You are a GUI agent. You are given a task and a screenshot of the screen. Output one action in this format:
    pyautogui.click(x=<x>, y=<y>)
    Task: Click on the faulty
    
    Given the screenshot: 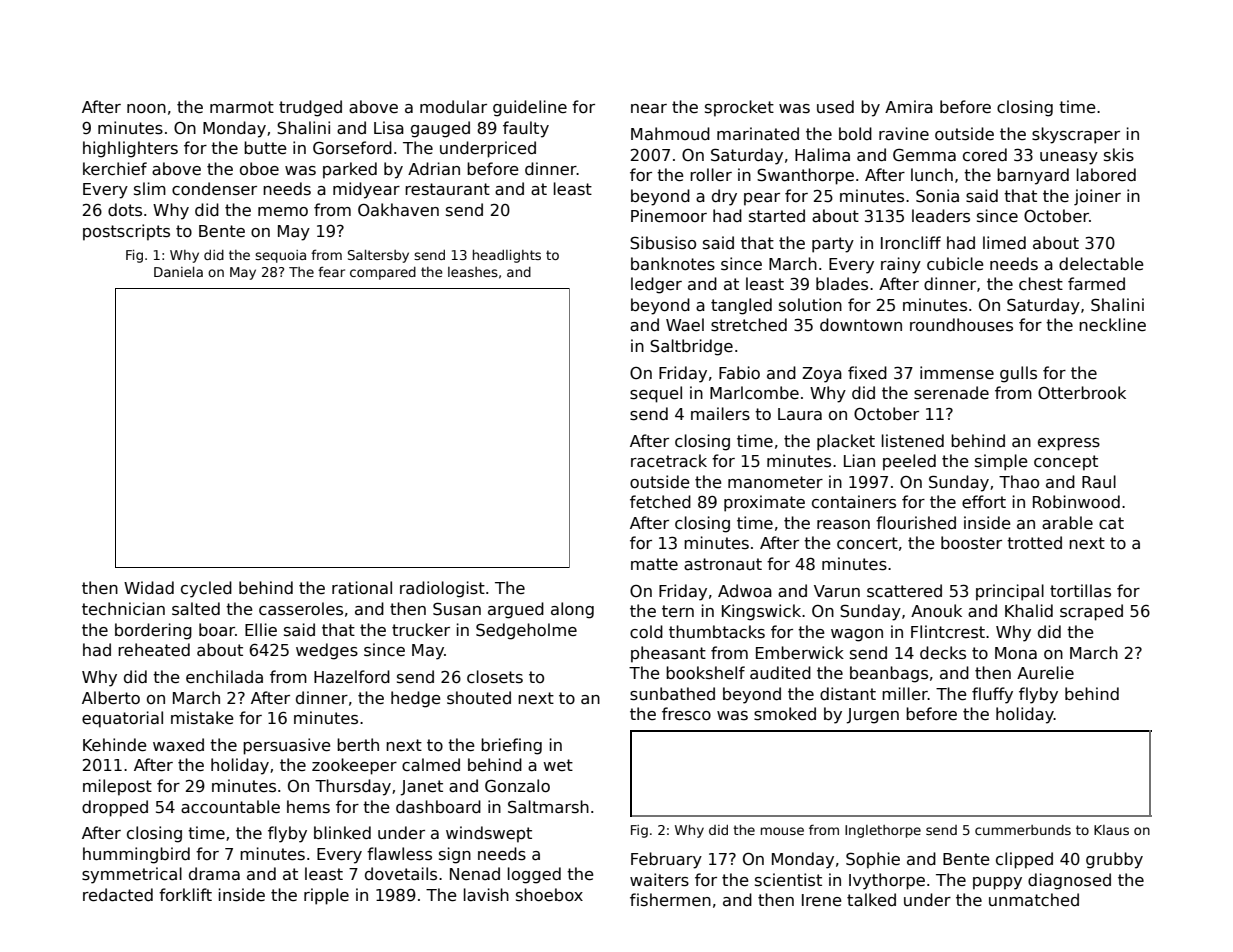 What is the action you would take?
    pyautogui.click(x=526, y=129)
